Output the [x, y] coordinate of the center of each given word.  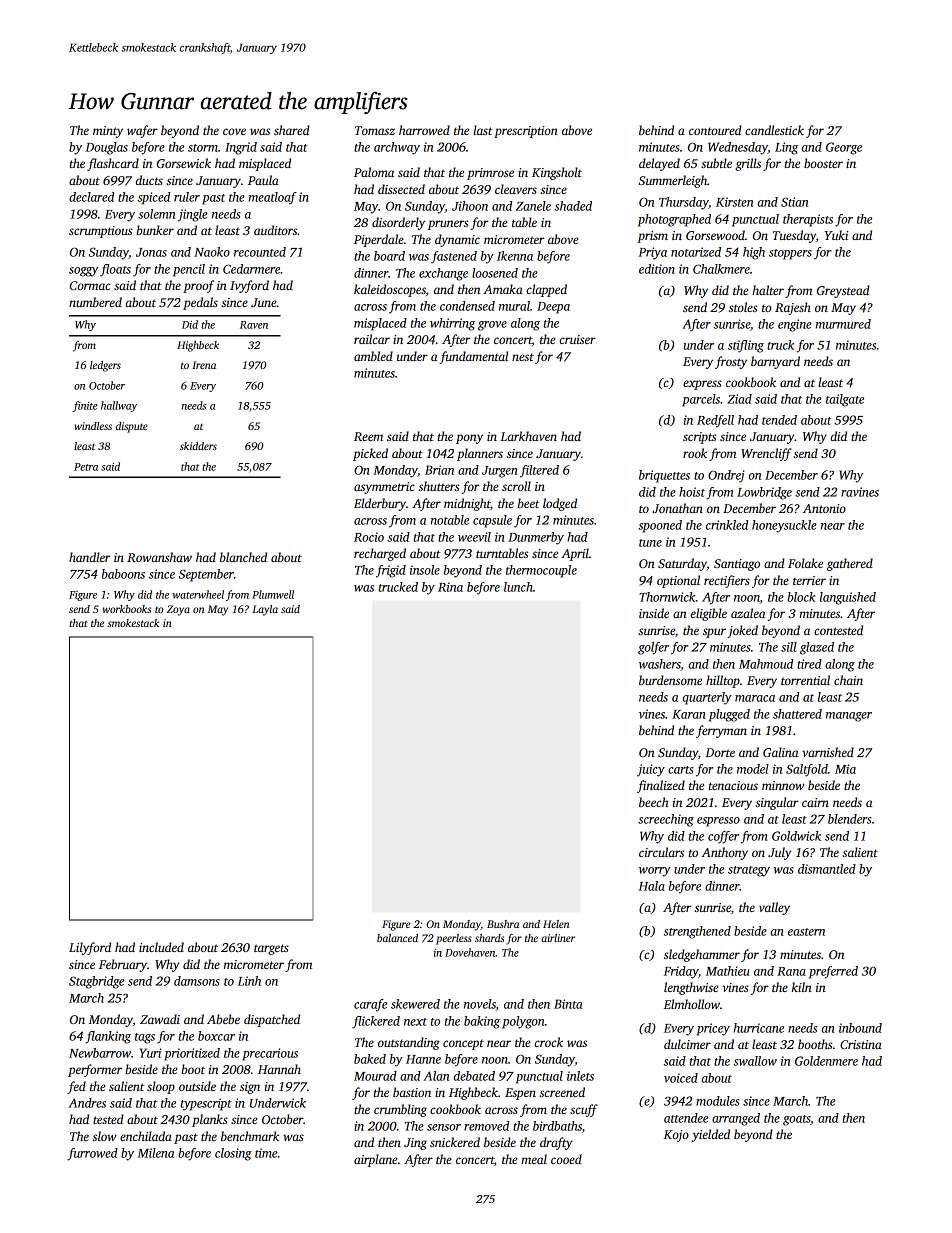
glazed [817, 648]
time [266, 1153]
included [161, 947]
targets [271, 949]
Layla [265, 610]
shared [292, 130]
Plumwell [273, 594]
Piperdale [379, 240]
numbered [95, 302]
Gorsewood [715, 235]
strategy [749, 871]
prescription [526, 132]
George [844, 148]
